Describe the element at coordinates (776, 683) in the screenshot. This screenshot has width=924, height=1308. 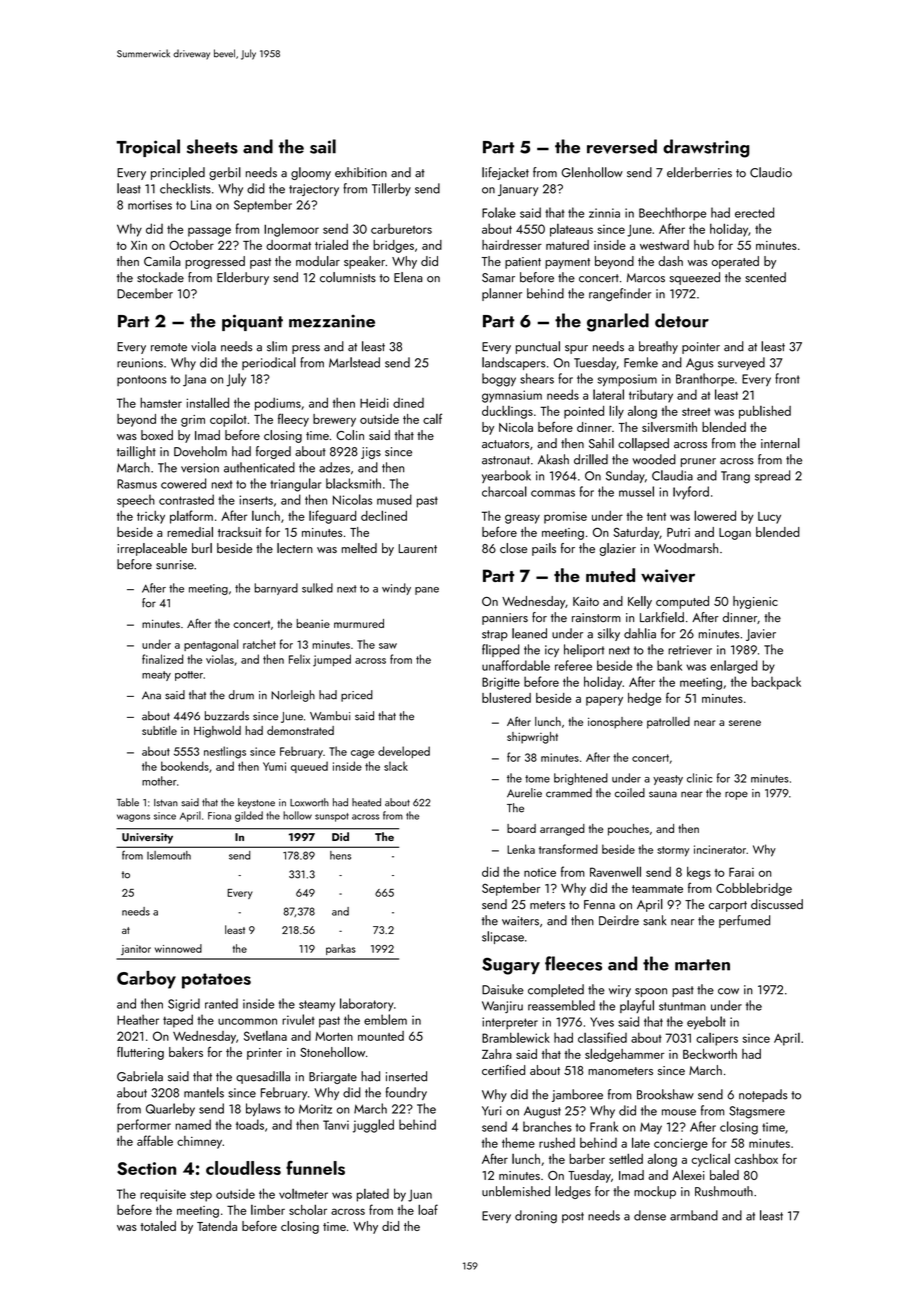
I see `backpack` at that location.
